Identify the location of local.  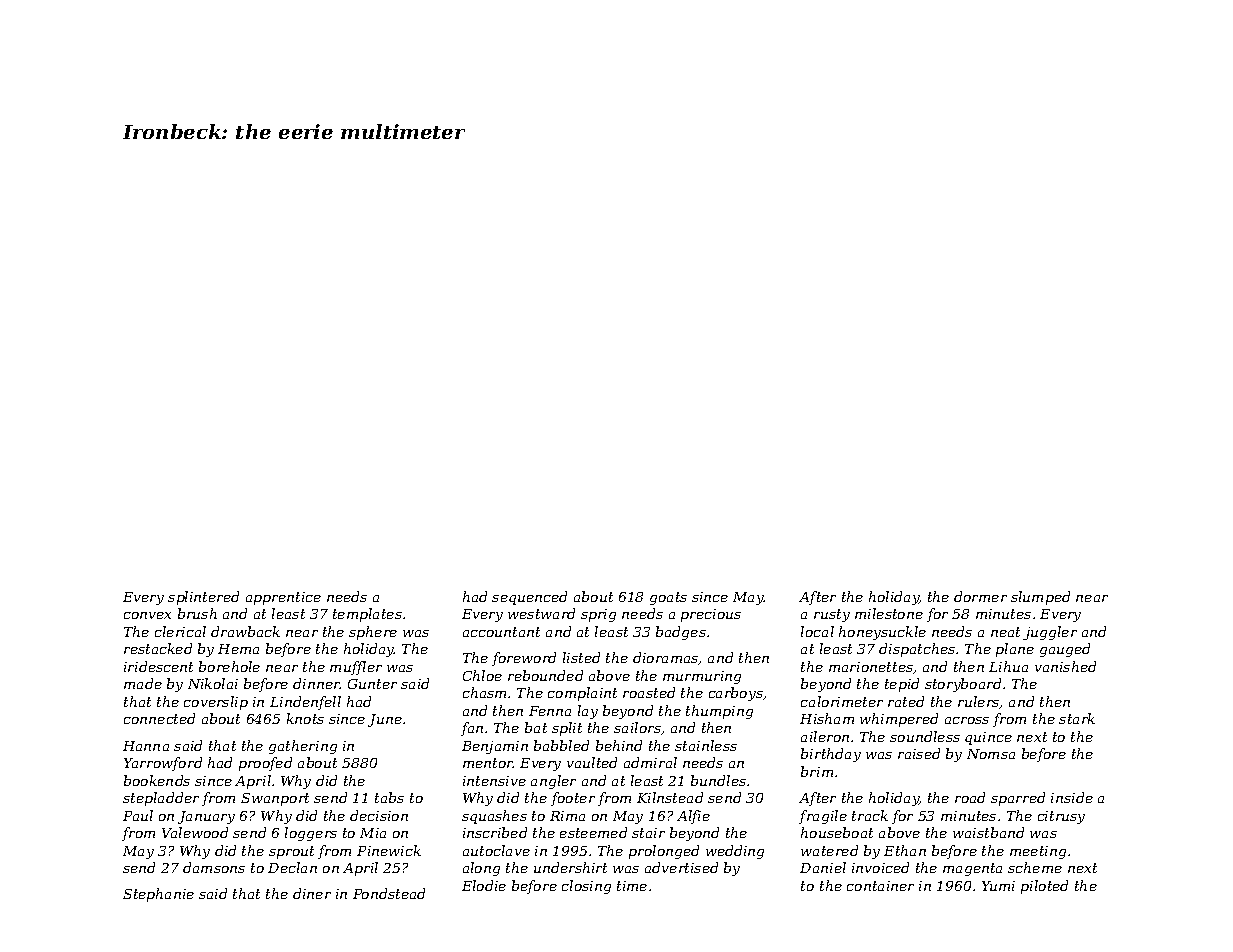
(817, 631).
